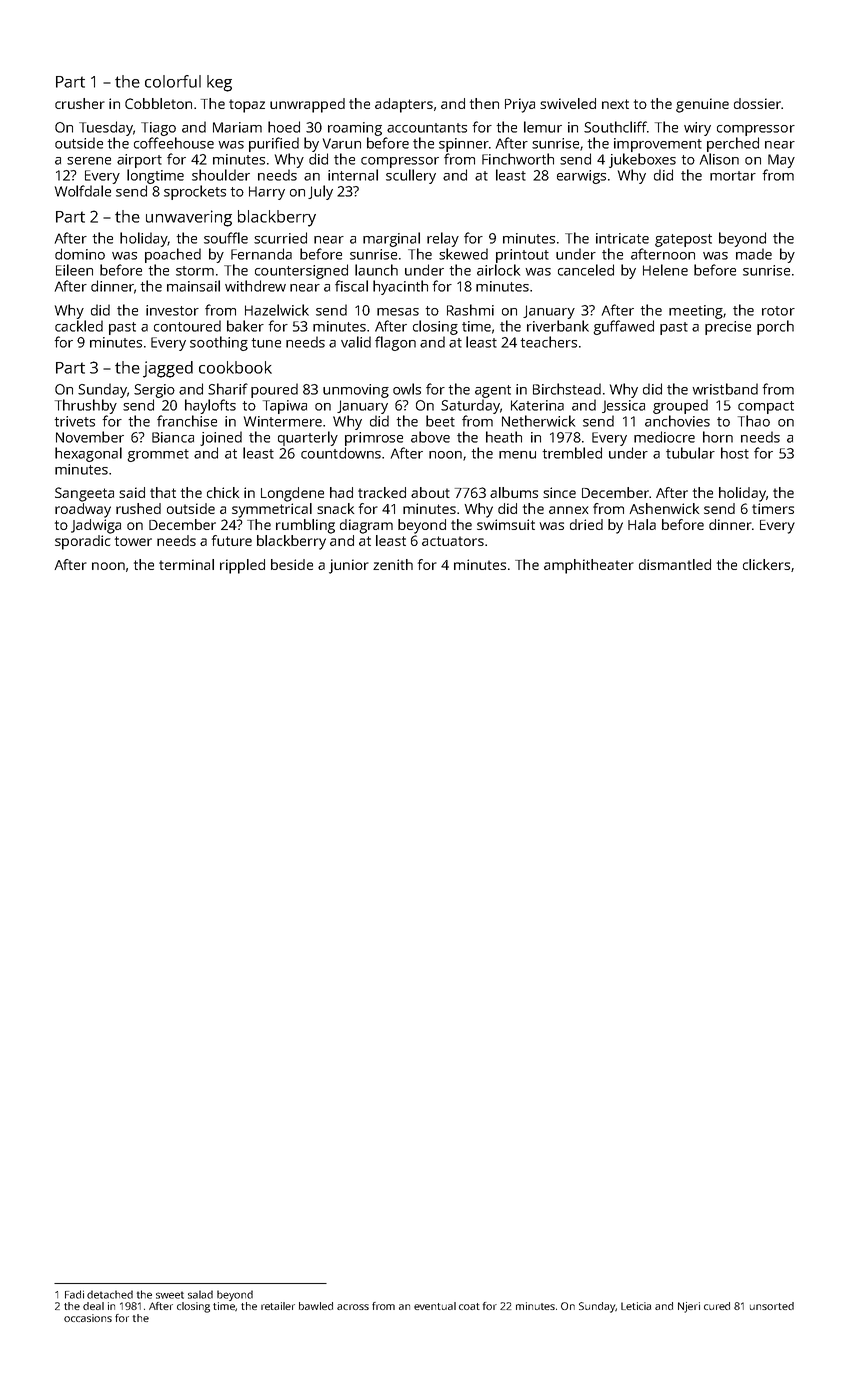 This screenshot has height=1400, width=849. Describe the element at coordinates (278, 1306) in the screenshot. I see `retailer` at that location.
